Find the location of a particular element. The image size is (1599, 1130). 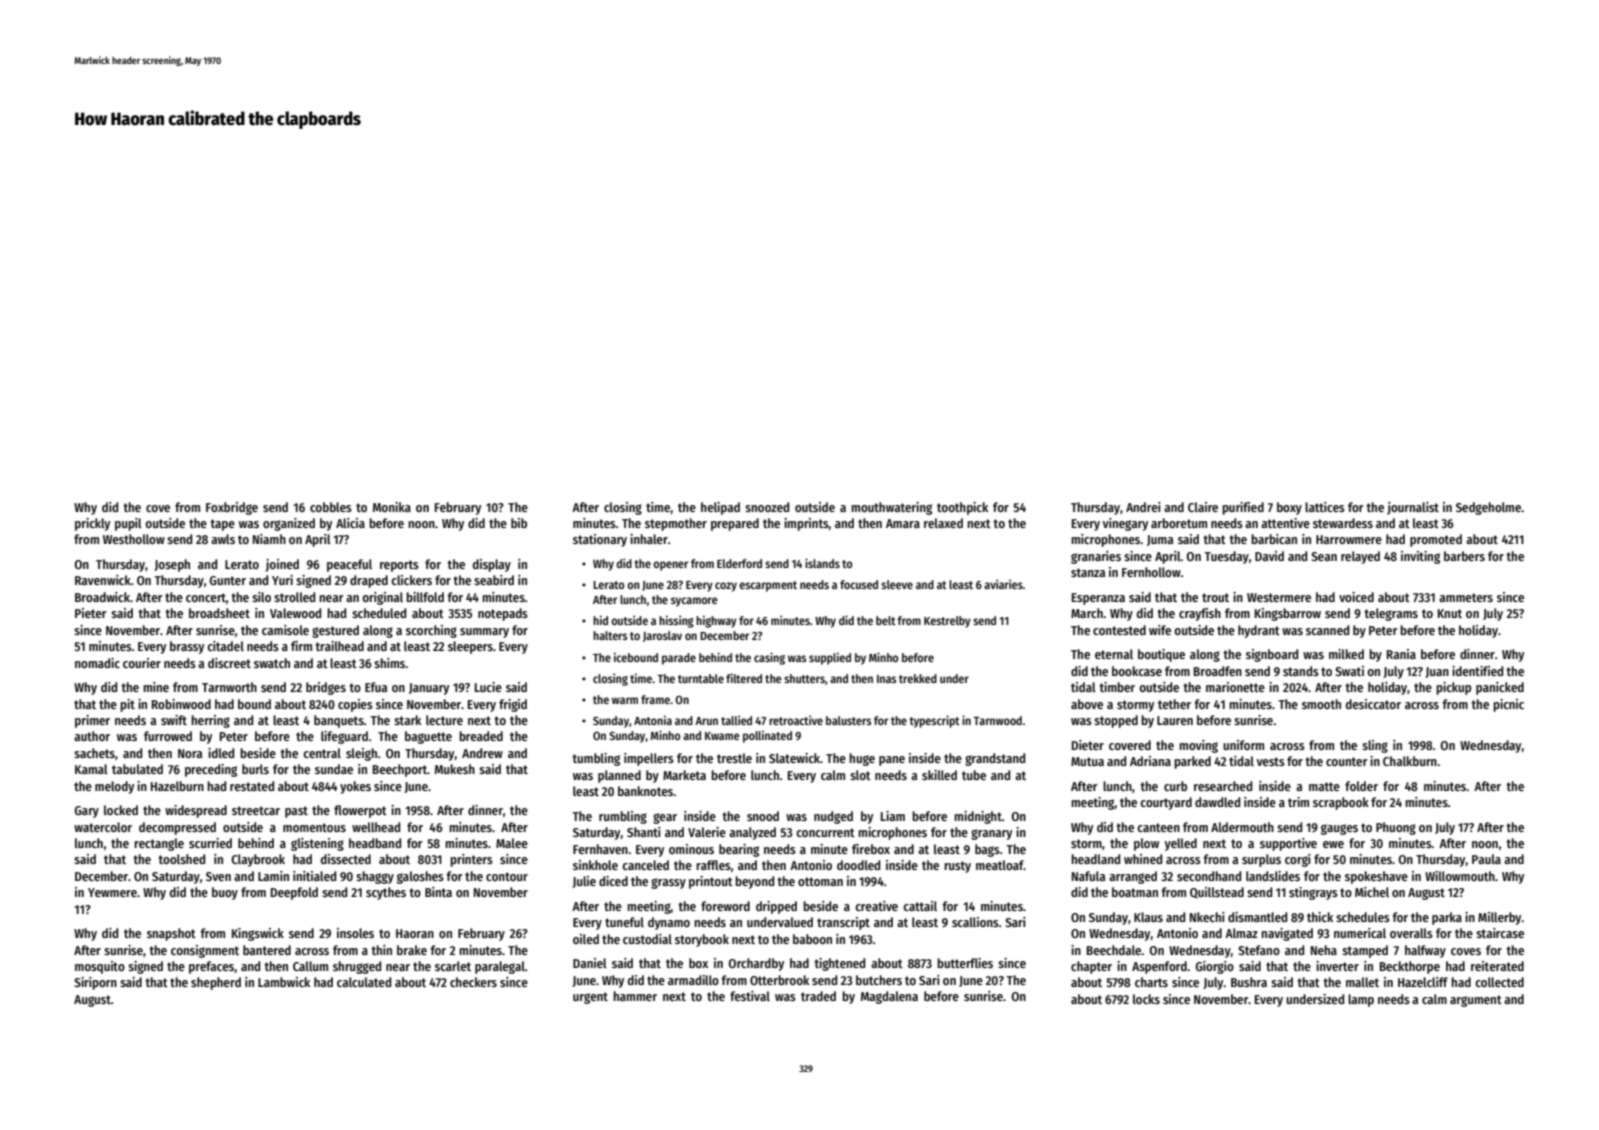

Shanti is located at coordinates (644, 832).
